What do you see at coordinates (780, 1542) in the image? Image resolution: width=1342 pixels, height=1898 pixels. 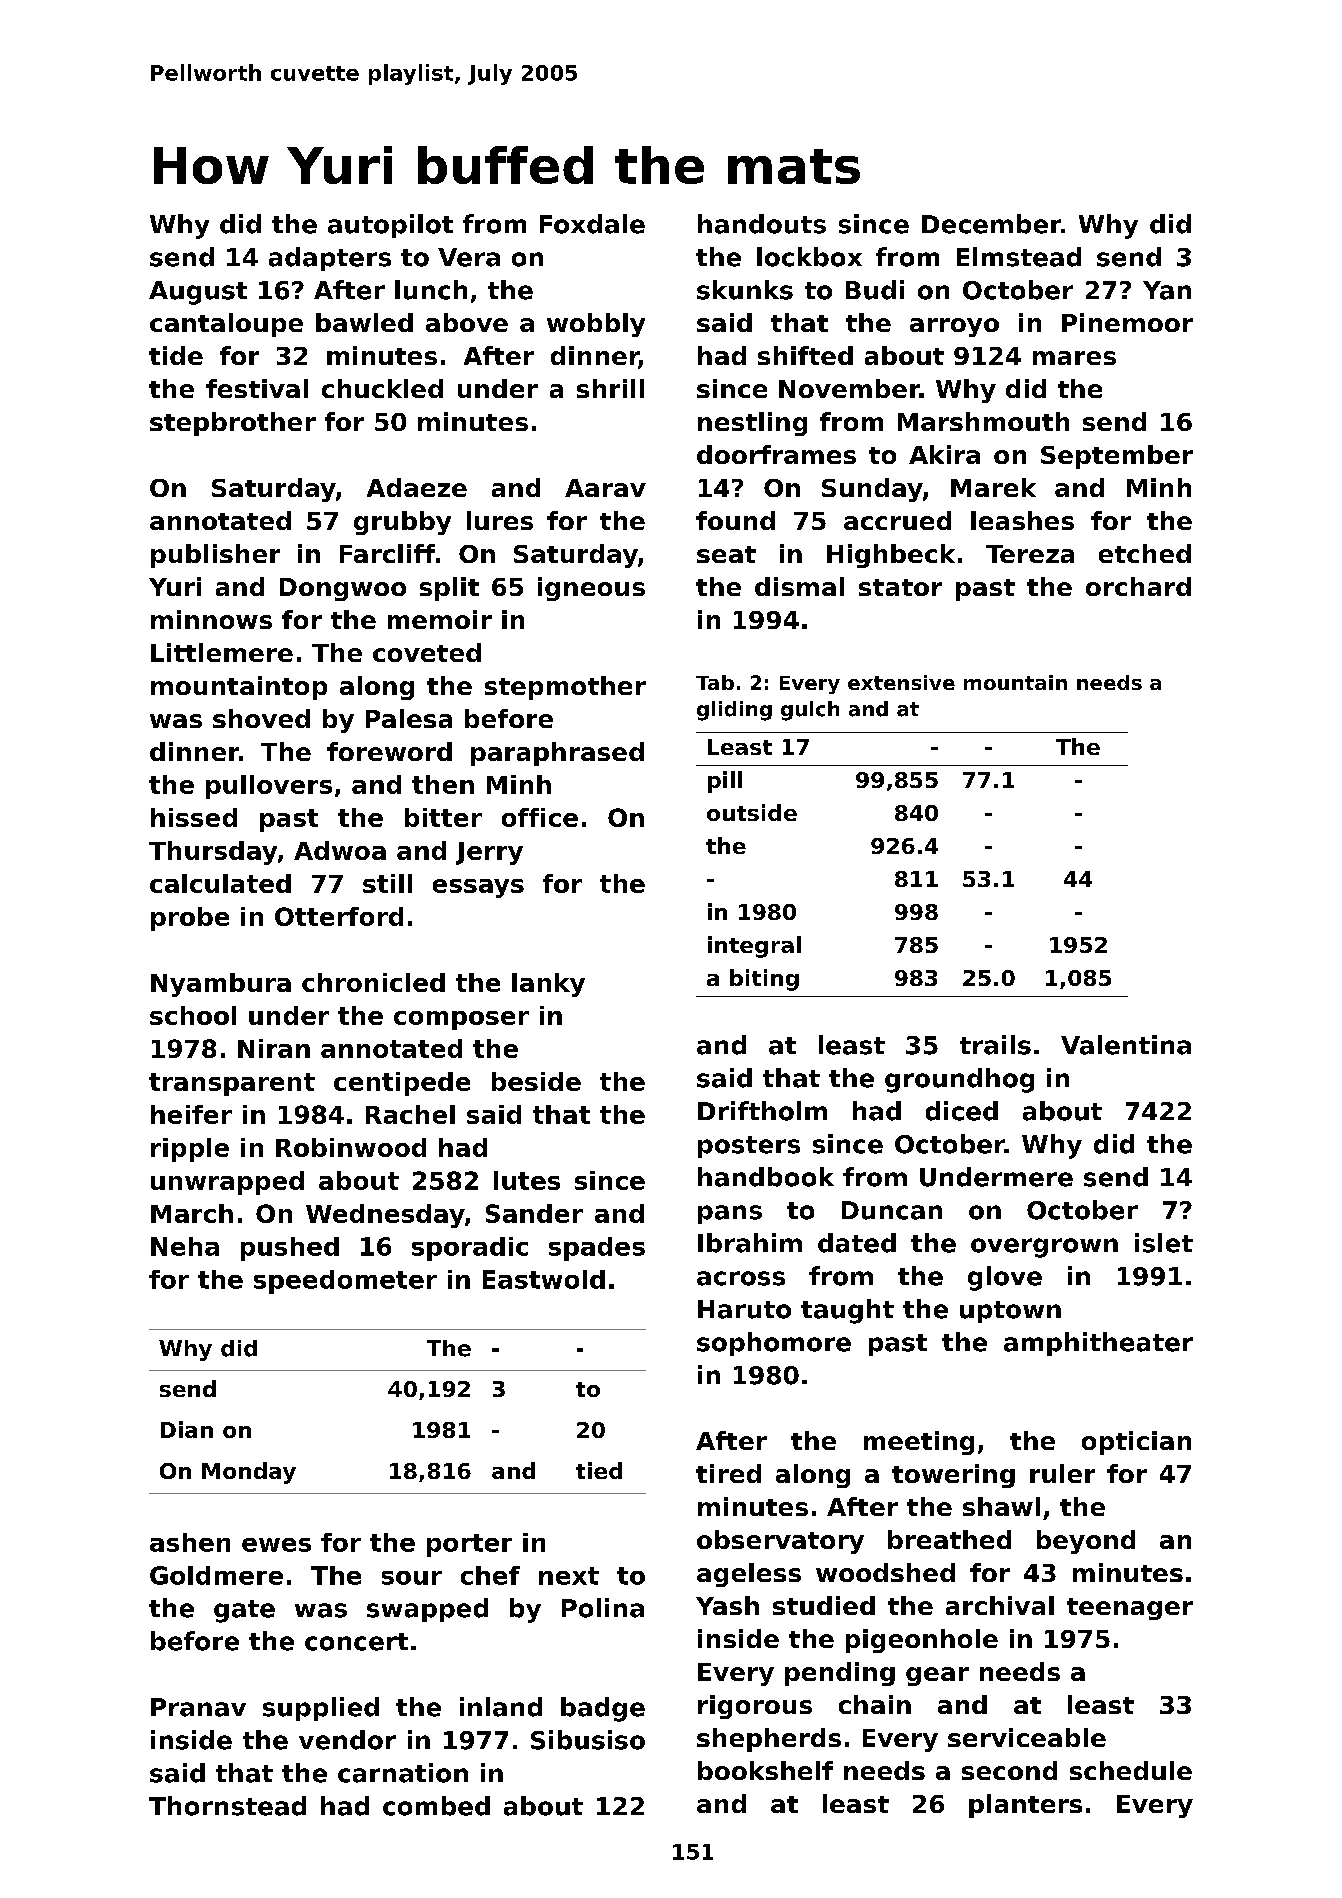 I see `observatory` at bounding box center [780, 1542].
